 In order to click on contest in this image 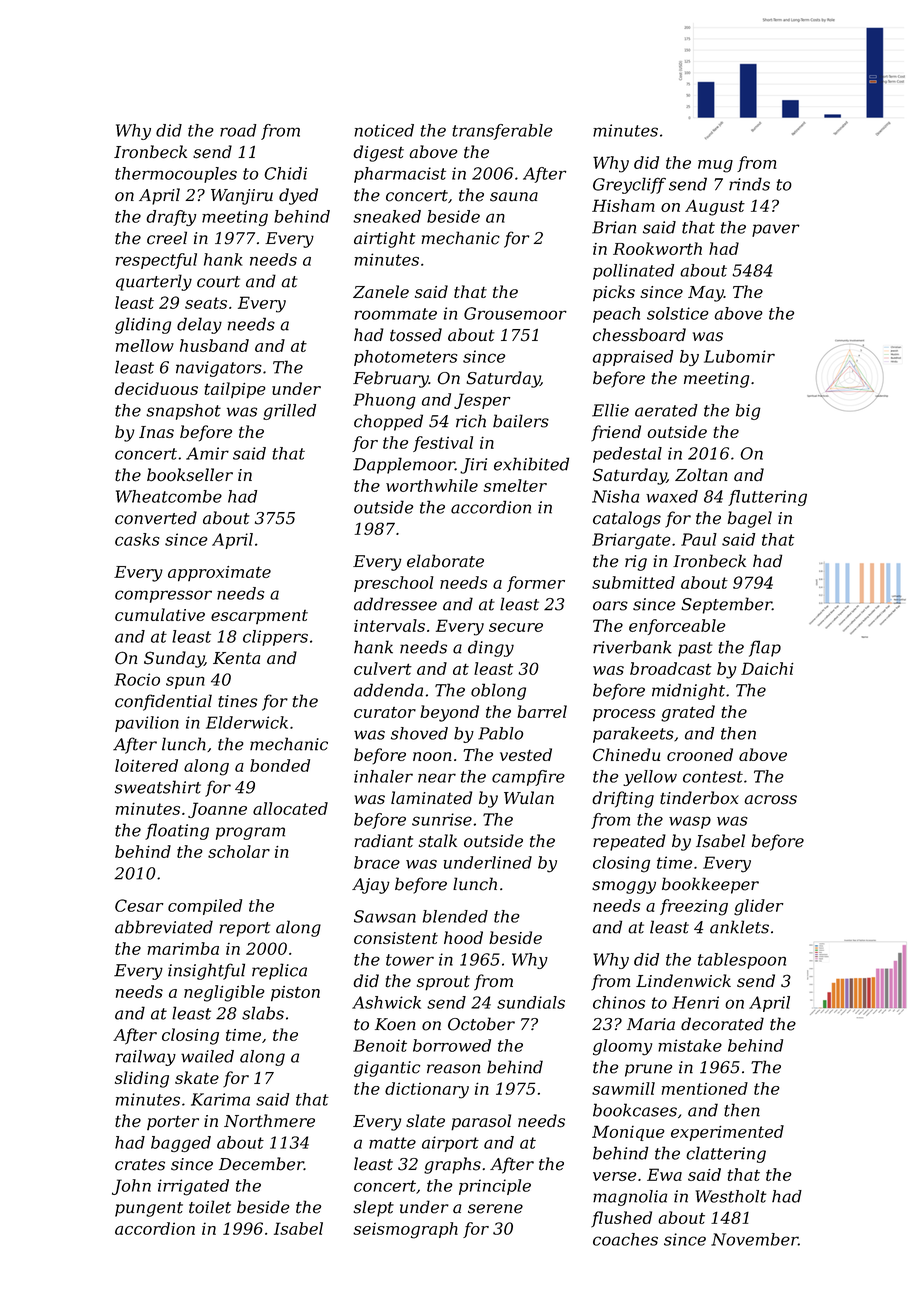, I will do `click(713, 777)`.
